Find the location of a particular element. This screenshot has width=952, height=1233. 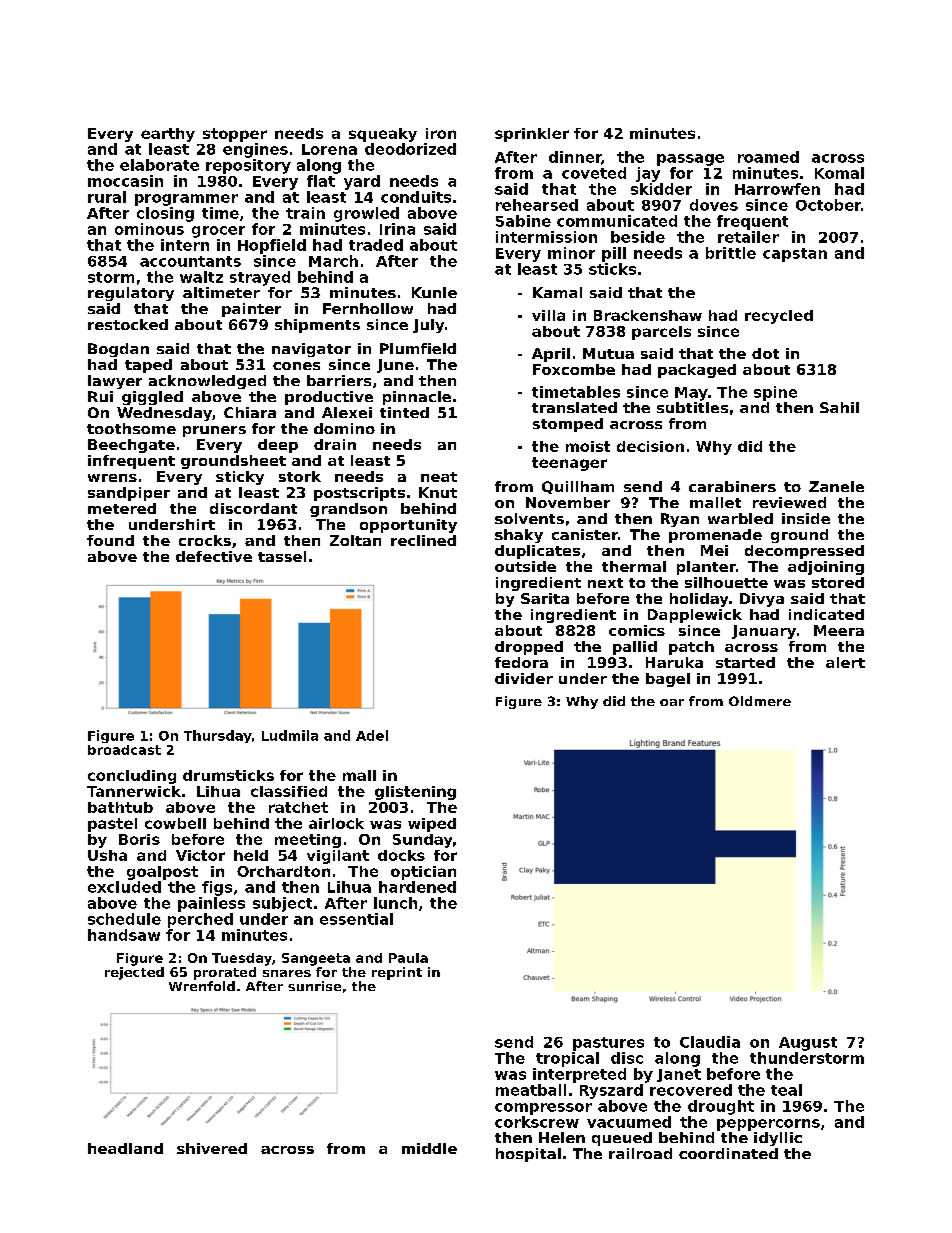

dot is located at coordinates (765, 353).
